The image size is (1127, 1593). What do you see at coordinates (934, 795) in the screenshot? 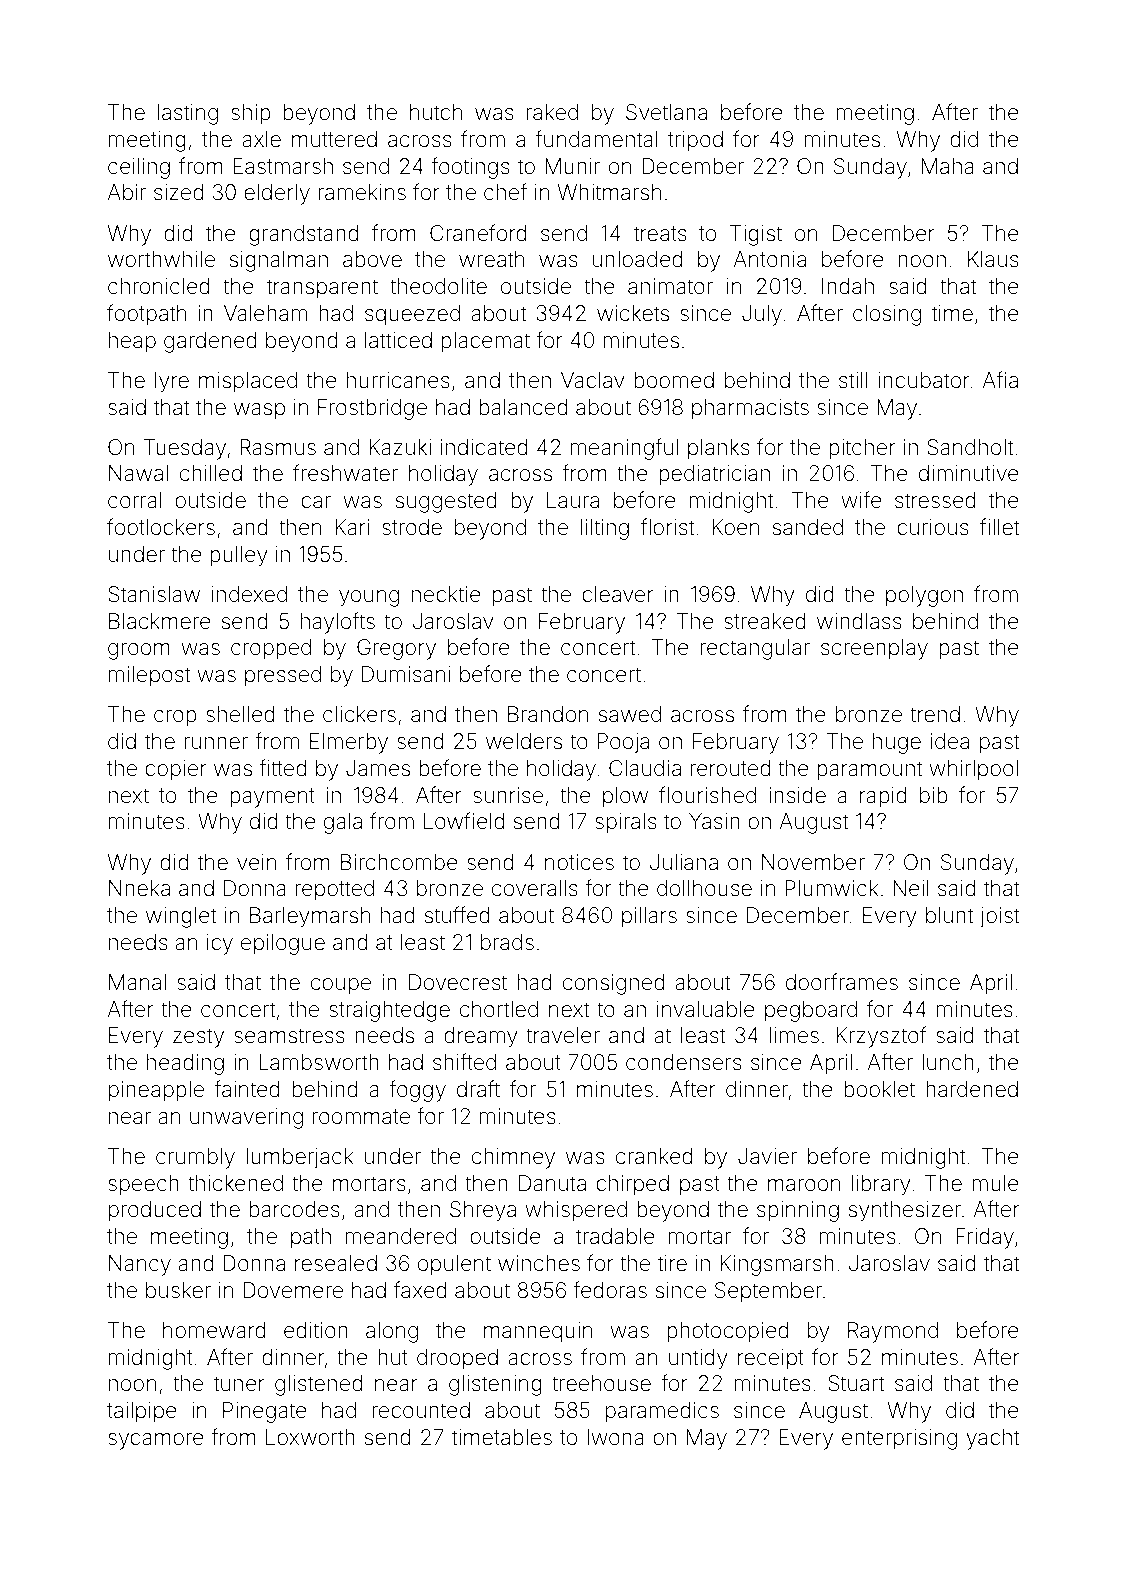
I see `bib` at bounding box center [934, 795].
